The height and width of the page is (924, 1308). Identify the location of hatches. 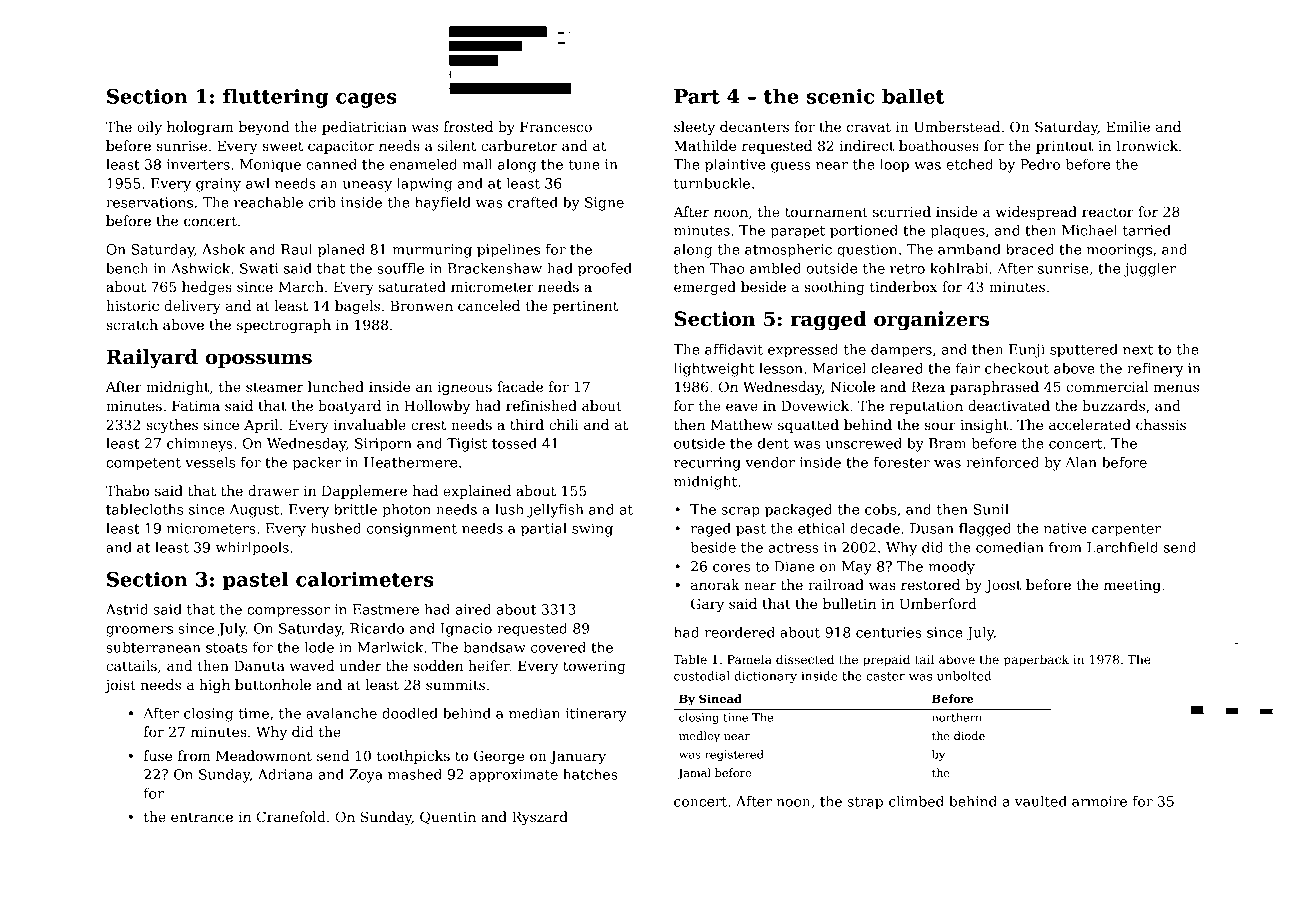
(590, 774).
